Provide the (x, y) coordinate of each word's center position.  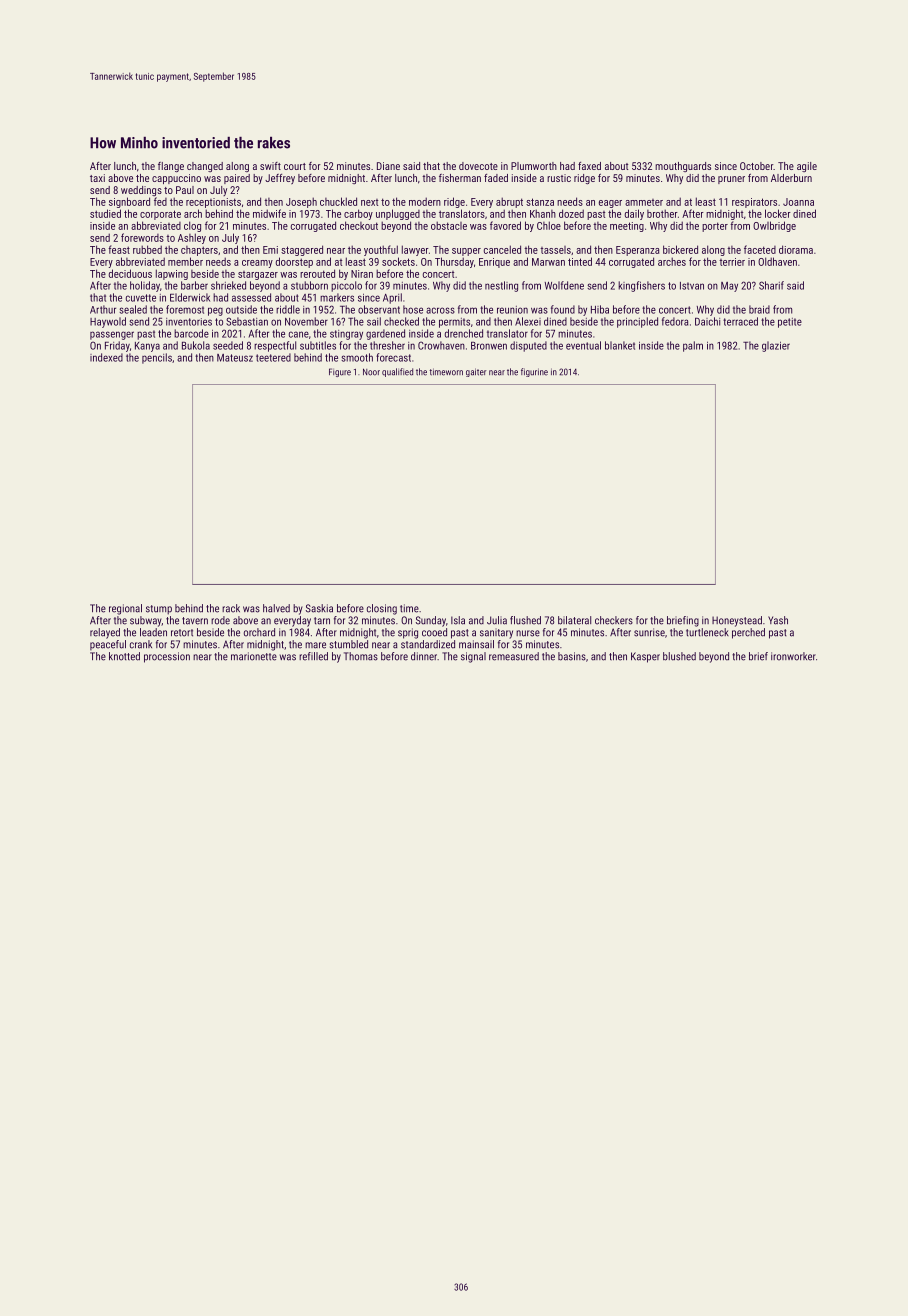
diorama (796, 249)
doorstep (294, 262)
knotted (124, 656)
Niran (362, 274)
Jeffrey (280, 179)
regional (125, 609)
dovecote (478, 166)
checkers (614, 620)
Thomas (361, 656)
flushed (525, 620)
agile (807, 167)
